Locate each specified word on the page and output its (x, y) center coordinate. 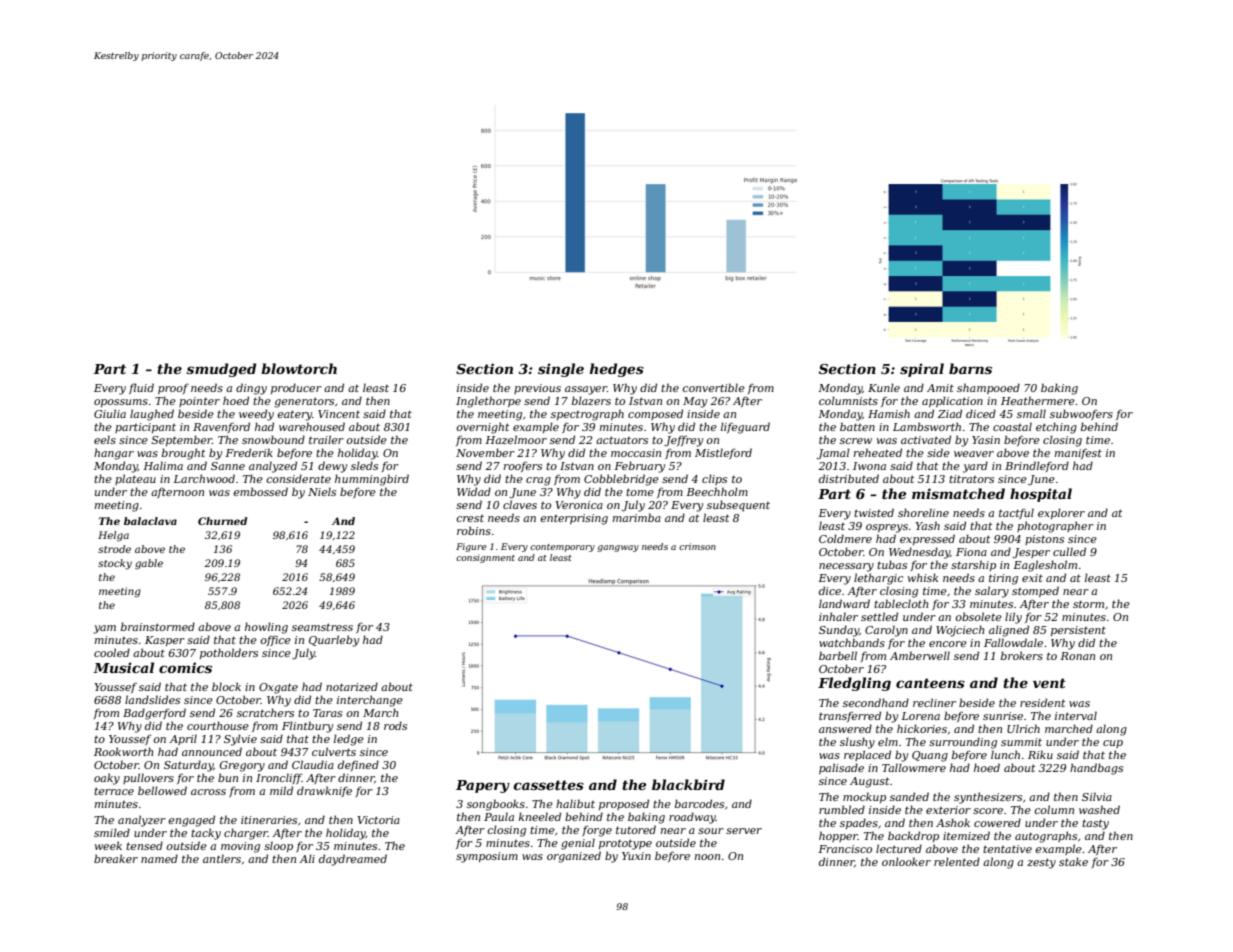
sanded (909, 796)
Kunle (884, 387)
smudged (221, 370)
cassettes (548, 785)
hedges (617, 370)
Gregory (242, 766)
